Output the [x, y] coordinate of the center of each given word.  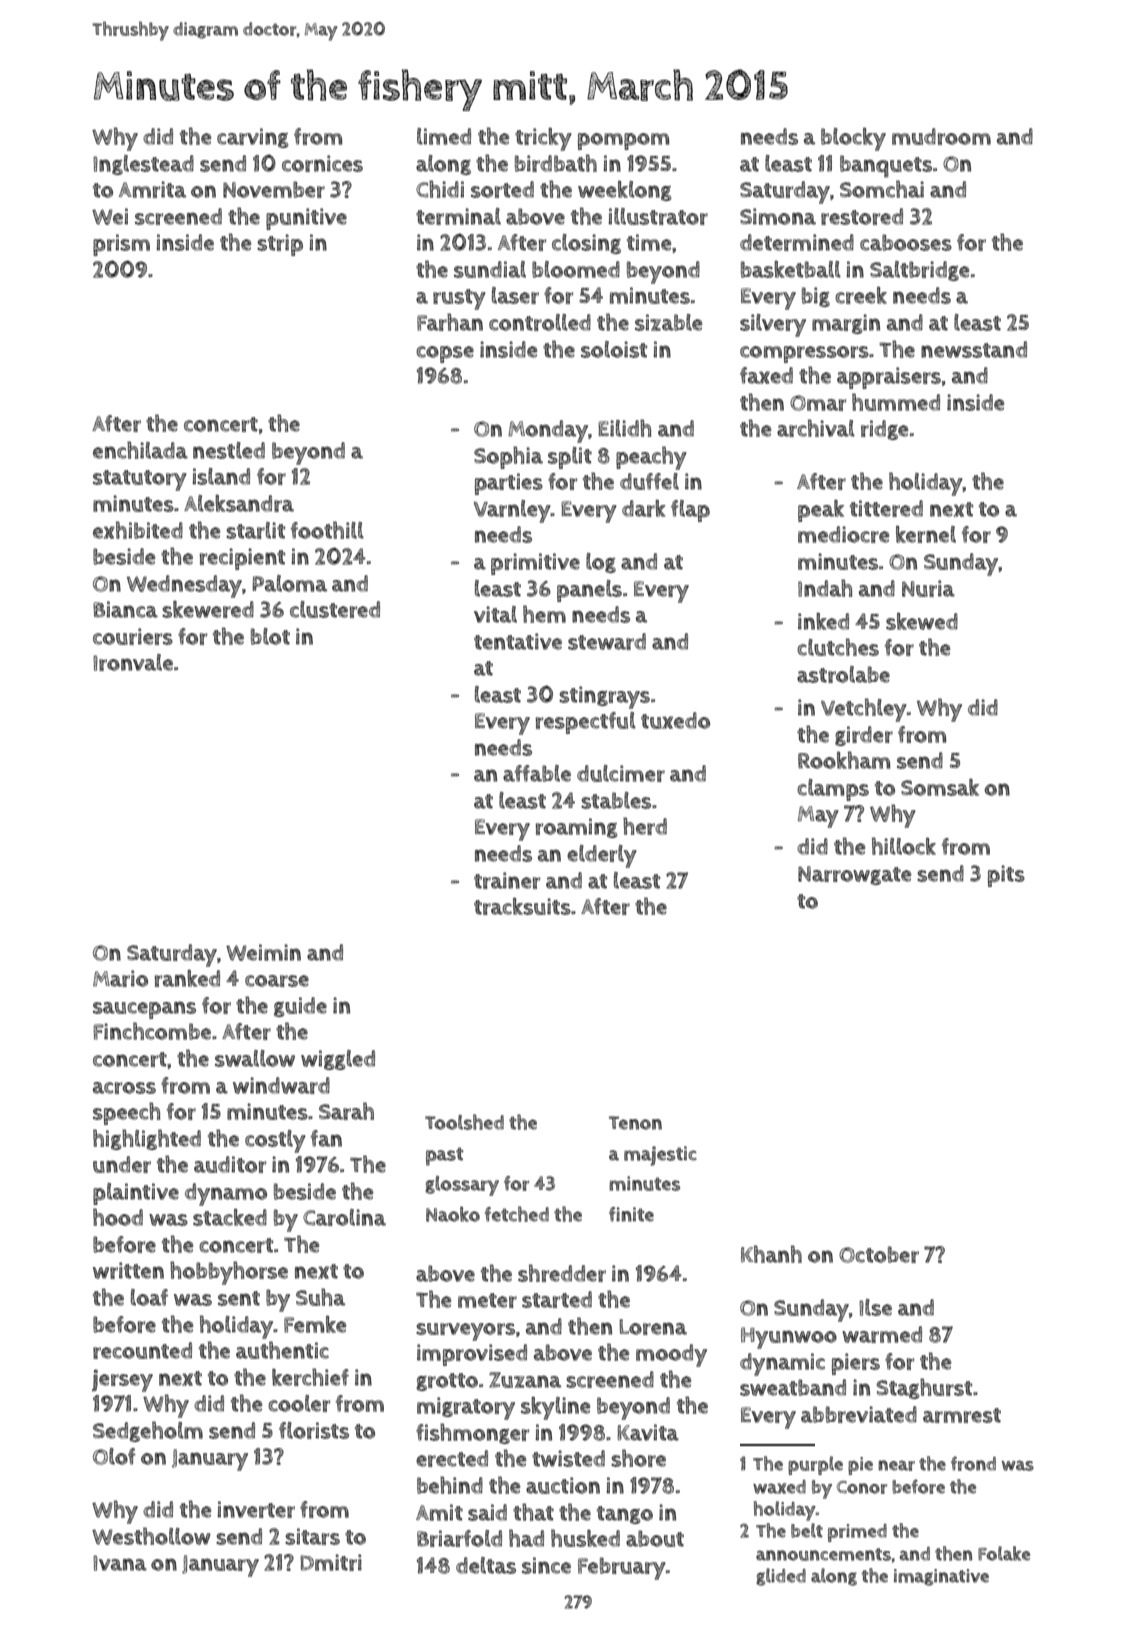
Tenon [635, 1123]
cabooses [906, 242]
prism [121, 245]
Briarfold [459, 1538]
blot [270, 636]
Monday [548, 431]
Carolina [344, 1217]
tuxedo [675, 720]
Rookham [844, 760]
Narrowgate [854, 875]
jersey [122, 1380]
